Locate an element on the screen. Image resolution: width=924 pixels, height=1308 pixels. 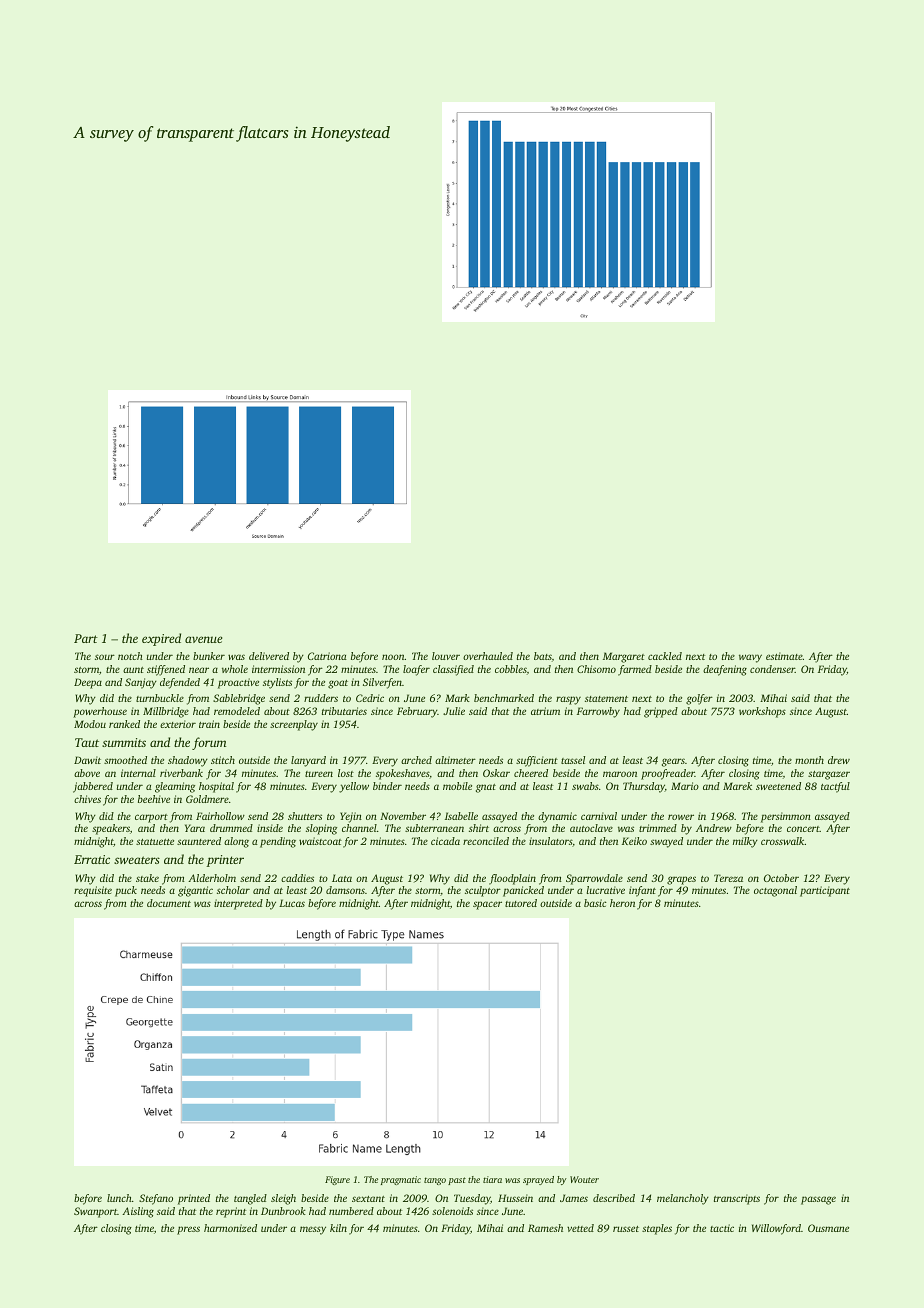
cackled is located at coordinates (665, 656).
